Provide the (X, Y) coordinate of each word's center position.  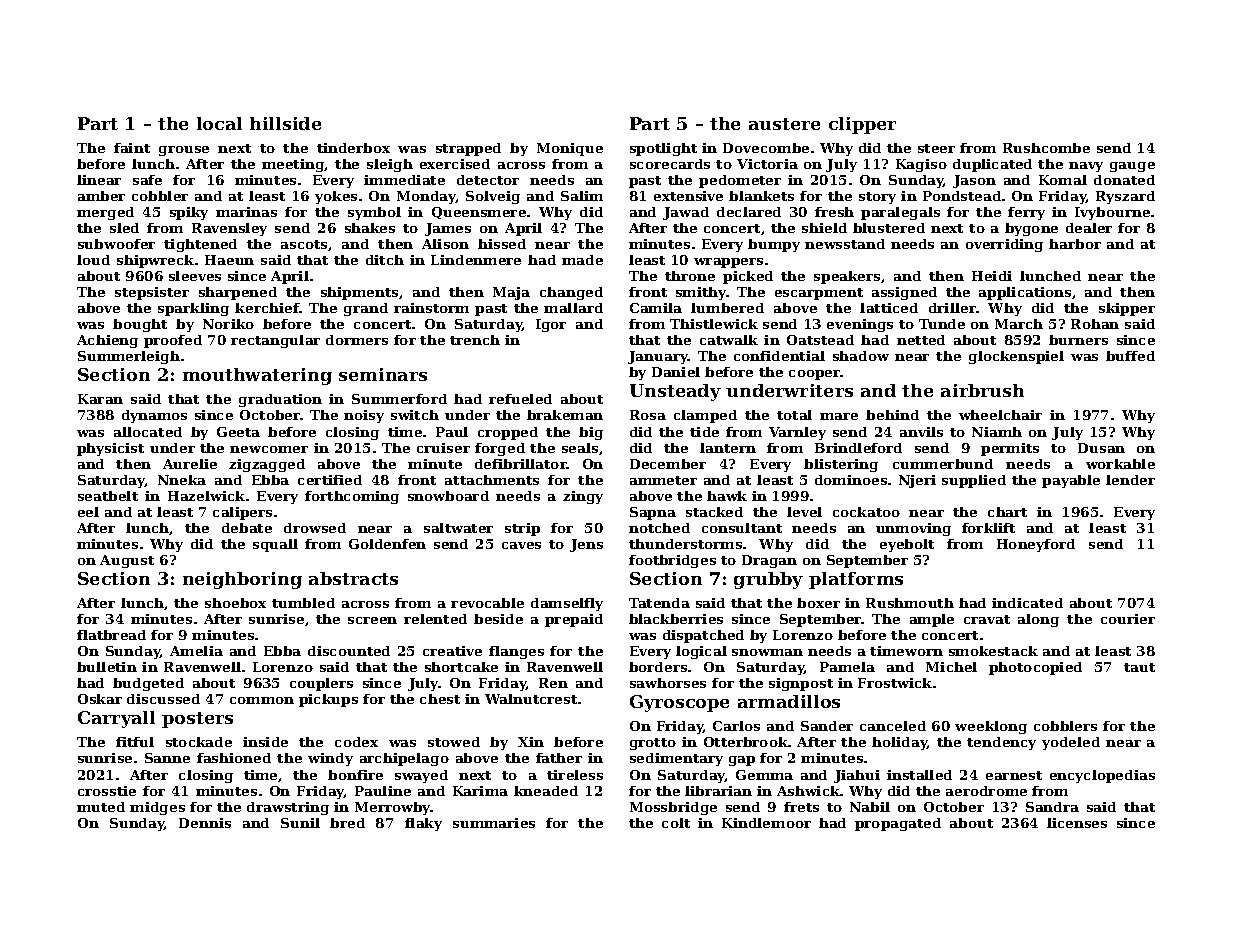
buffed (1130, 356)
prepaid (574, 620)
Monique (570, 149)
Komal (1063, 180)
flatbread (111, 635)
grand (366, 309)
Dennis (205, 823)
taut (1139, 667)
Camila (656, 308)
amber (101, 196)
